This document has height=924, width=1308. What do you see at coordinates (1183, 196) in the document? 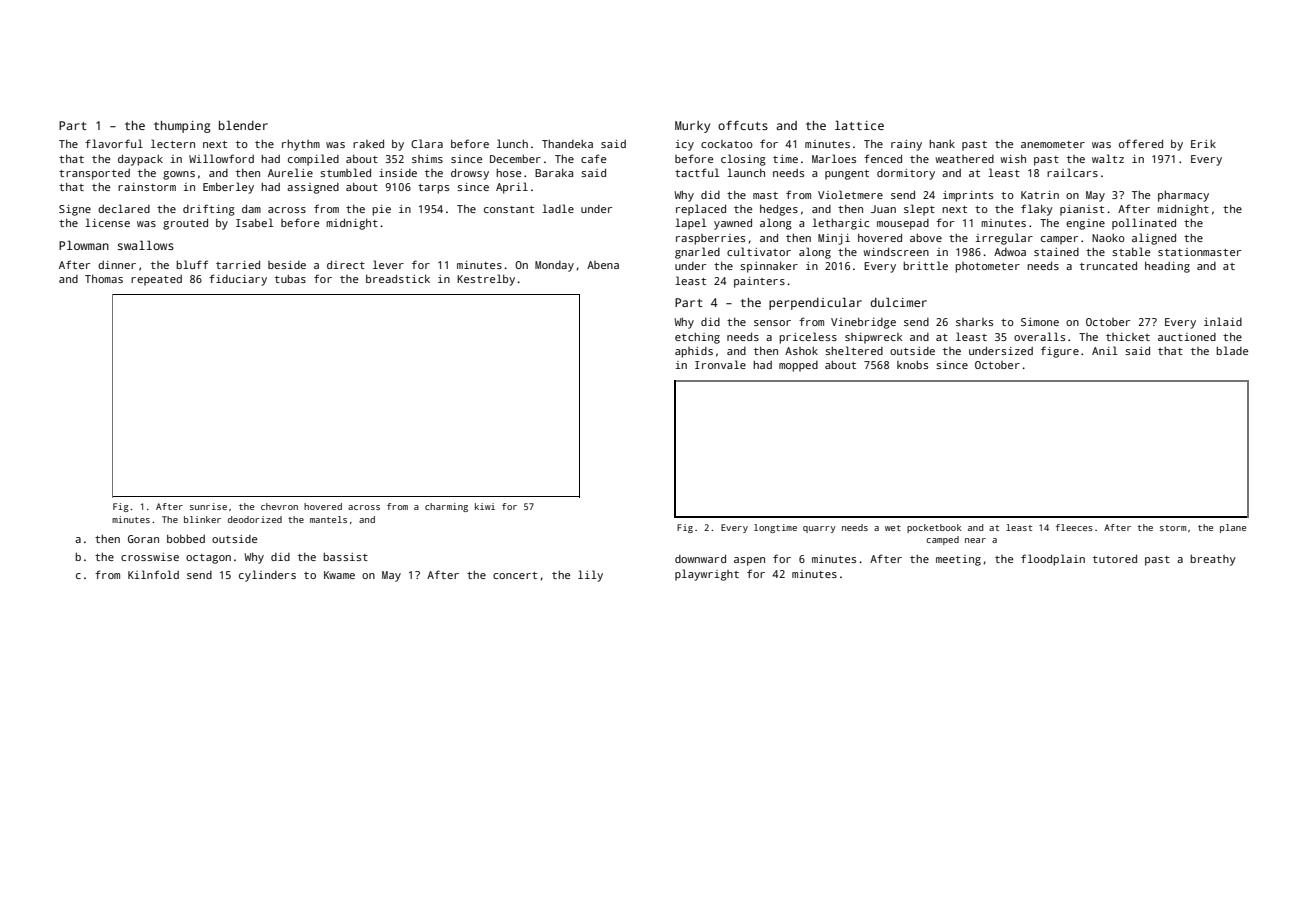
I see `pharmacy` at bounding box center [1183, 196].
